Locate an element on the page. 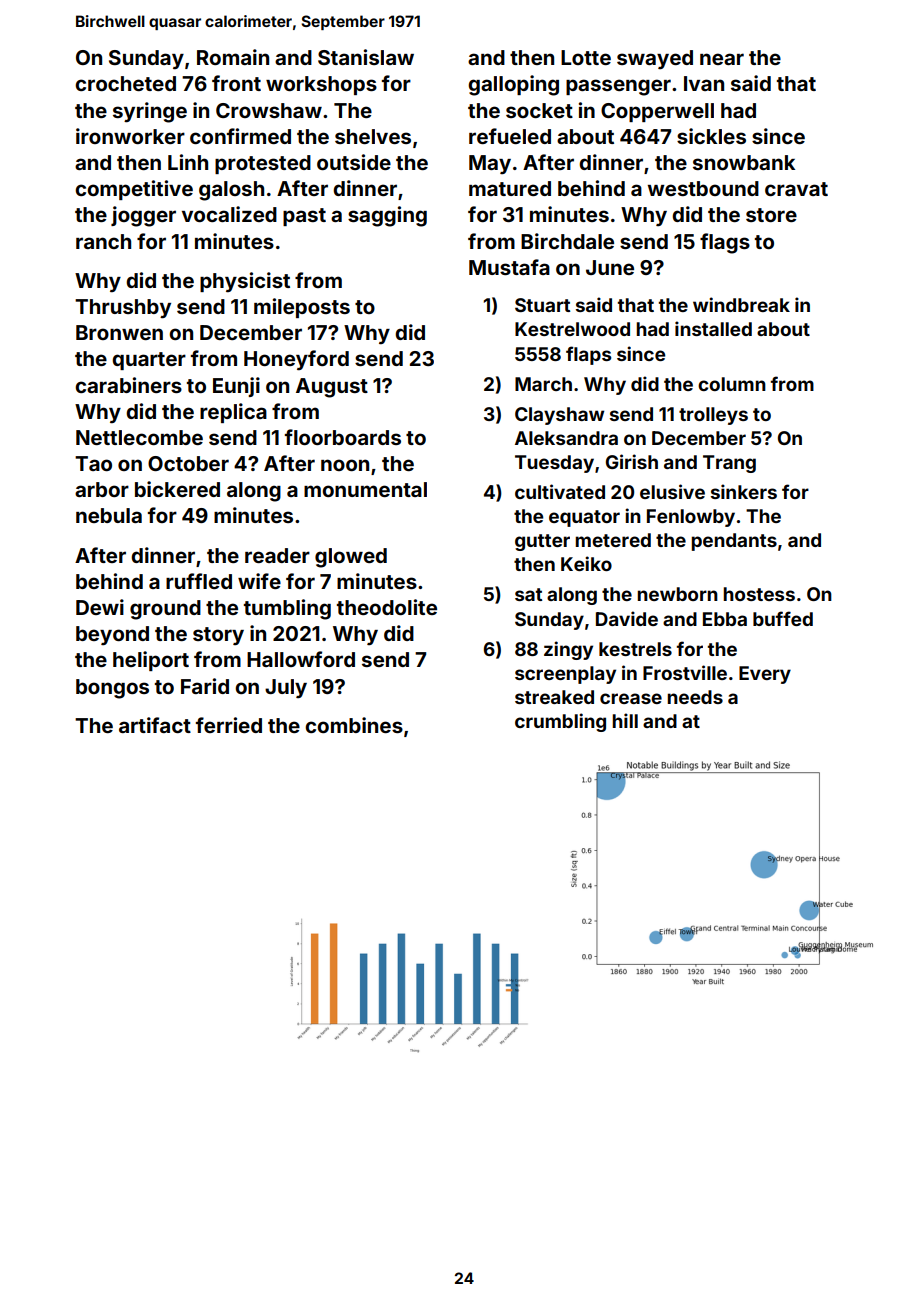 The width and height of the page is (908, 1316). sickles is located at coordinates (711, 136).
